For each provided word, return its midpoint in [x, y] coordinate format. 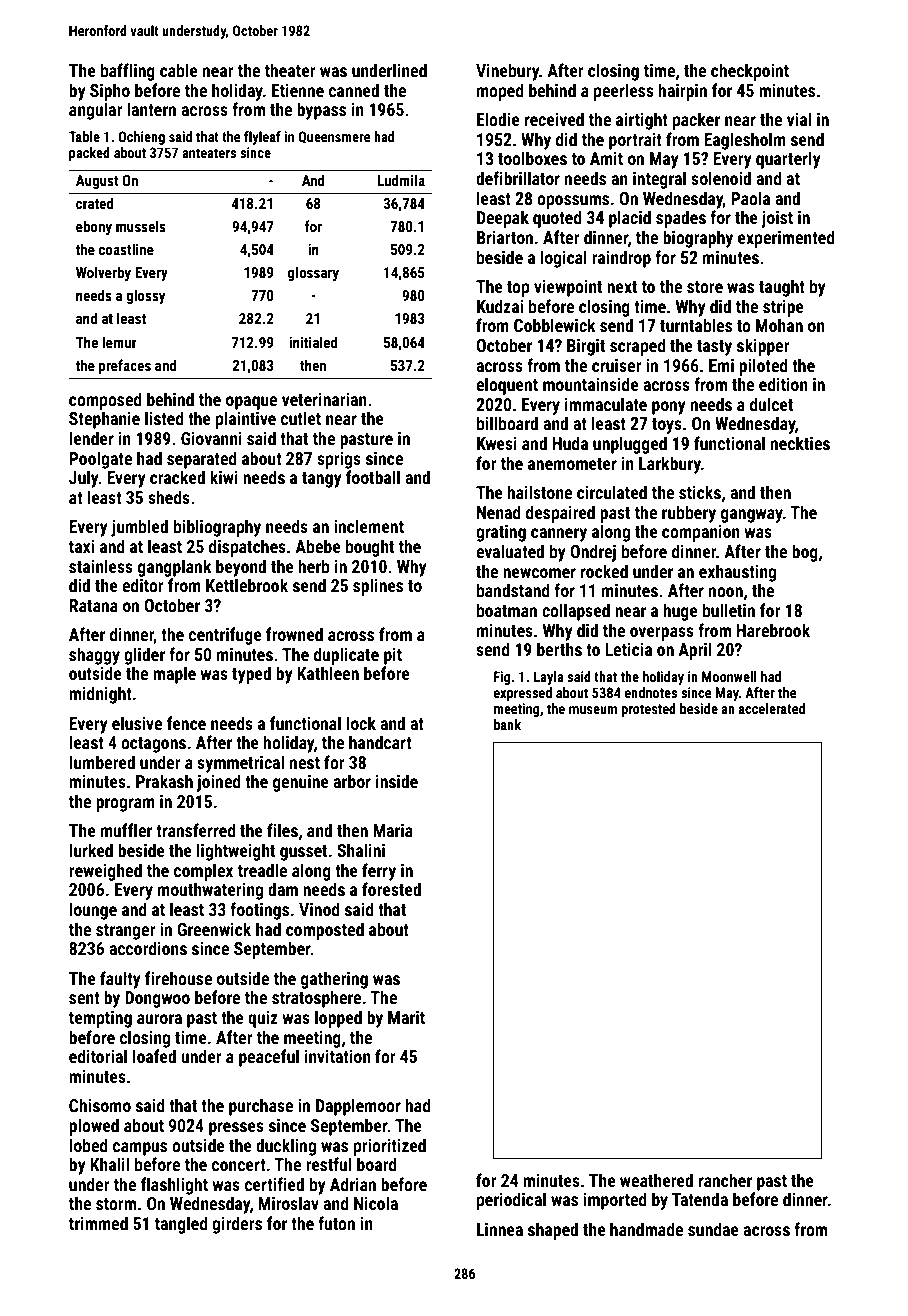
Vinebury [507, 72]
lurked [91, 850]
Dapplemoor [358, 1107]
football [373, 477]
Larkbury [670, 465]
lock [361, 723]
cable [179, 70]
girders [237, 1225]
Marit [406, 1017]
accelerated [772, 708]
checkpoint [750, 72]
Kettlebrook [247, 585]
